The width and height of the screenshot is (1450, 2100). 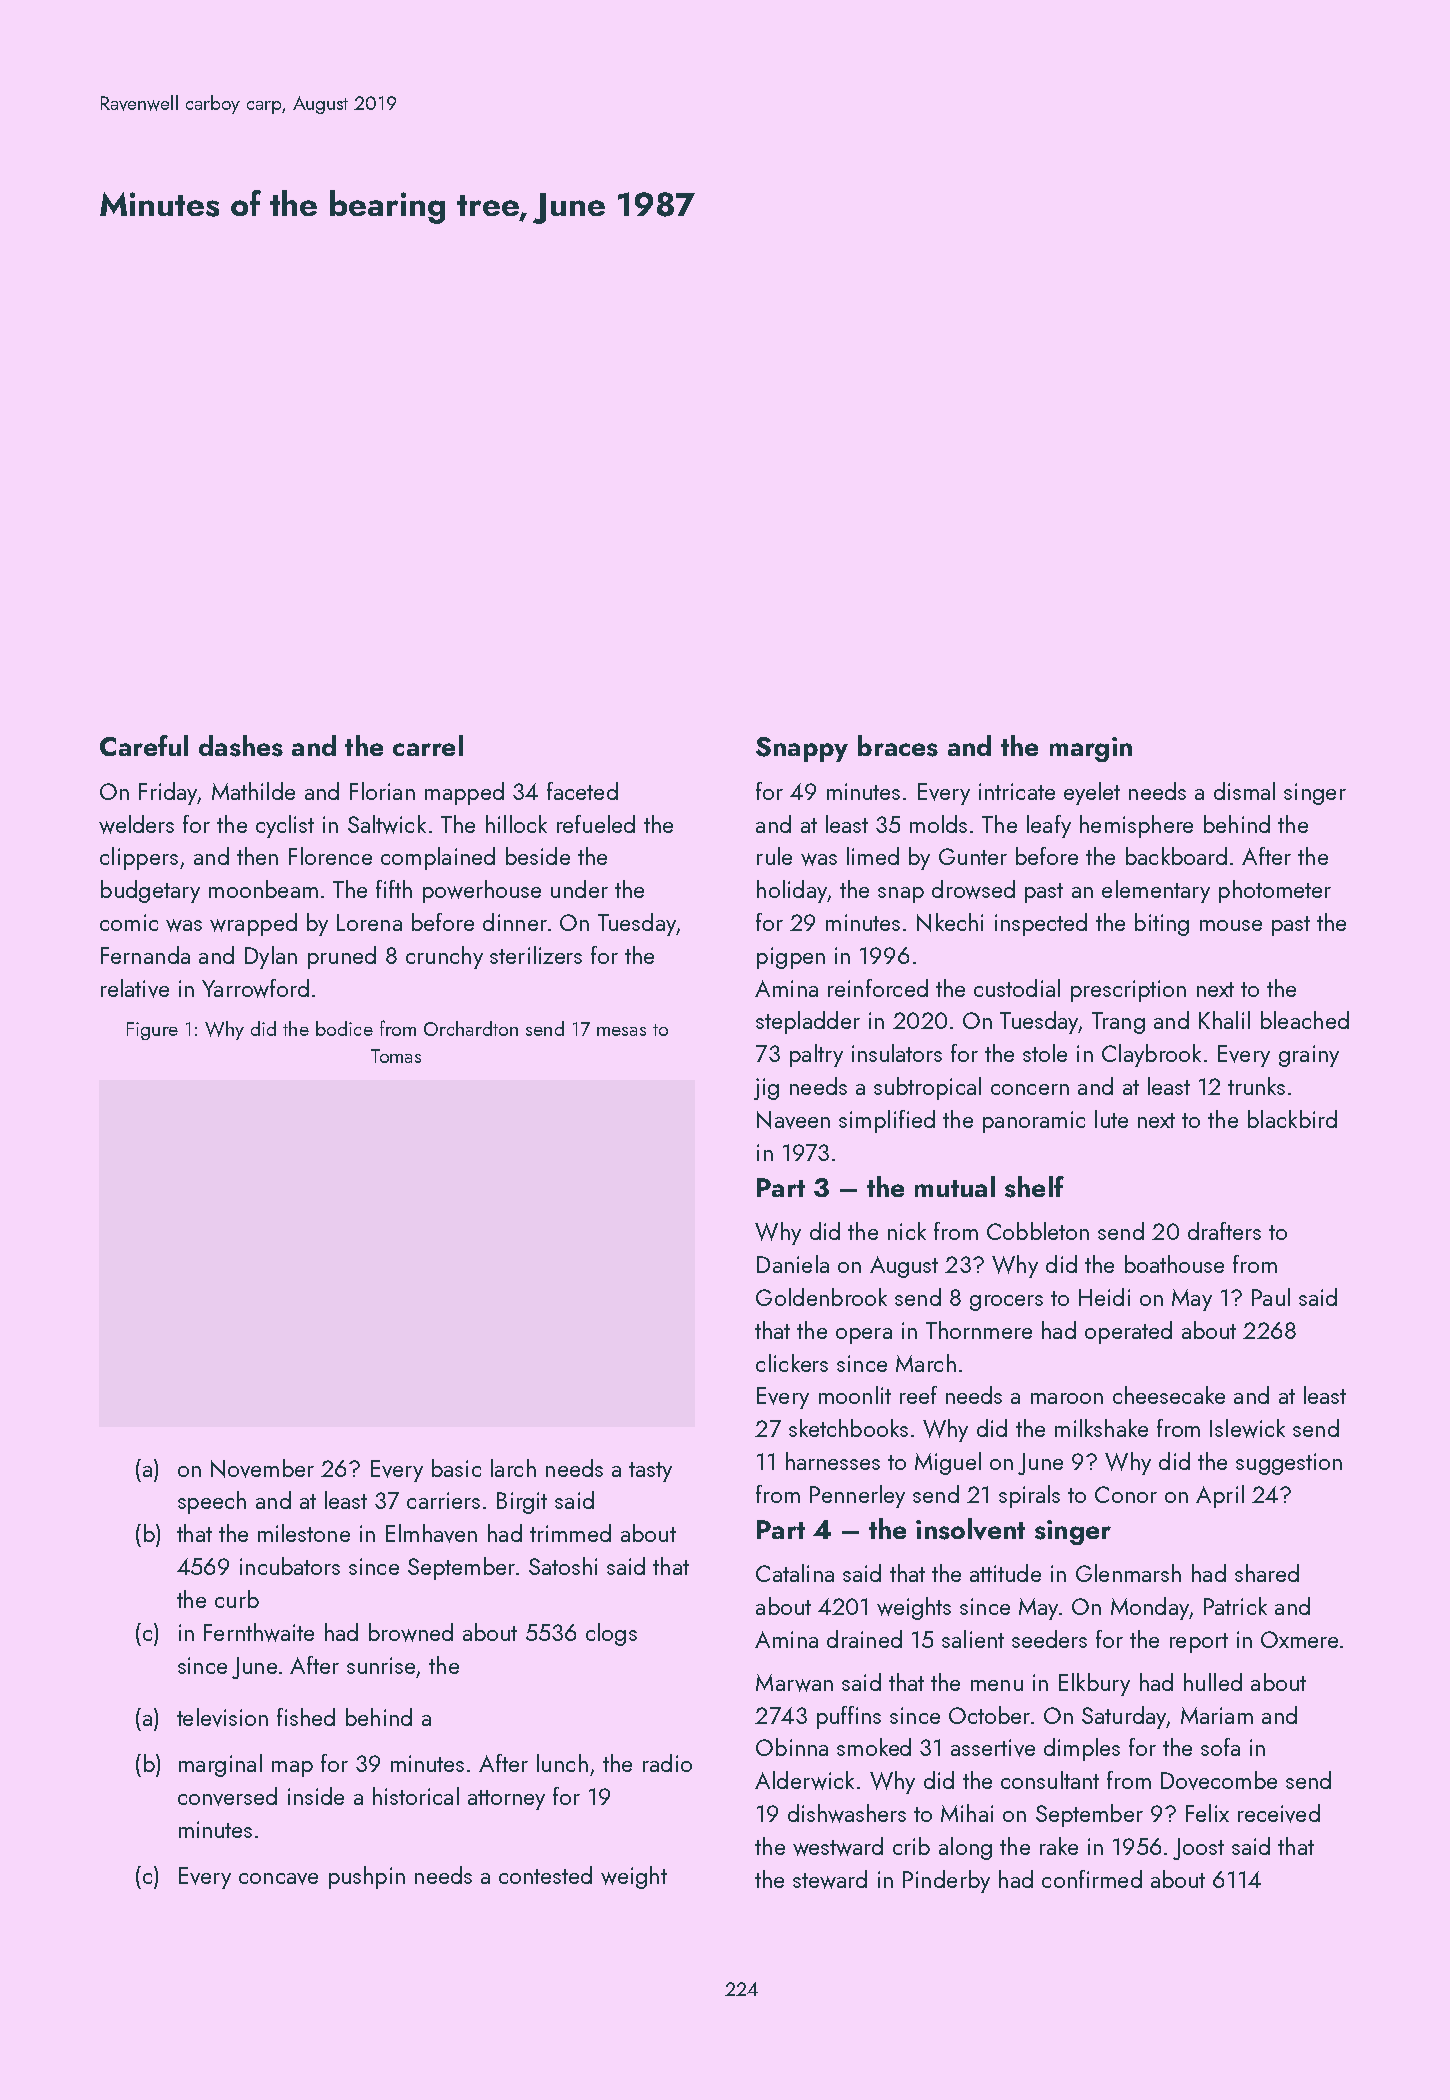 What do you see at coordinates (946, 1881) in the screenshot?
I see `Pinderby` at bounding box center [946, 1881].
